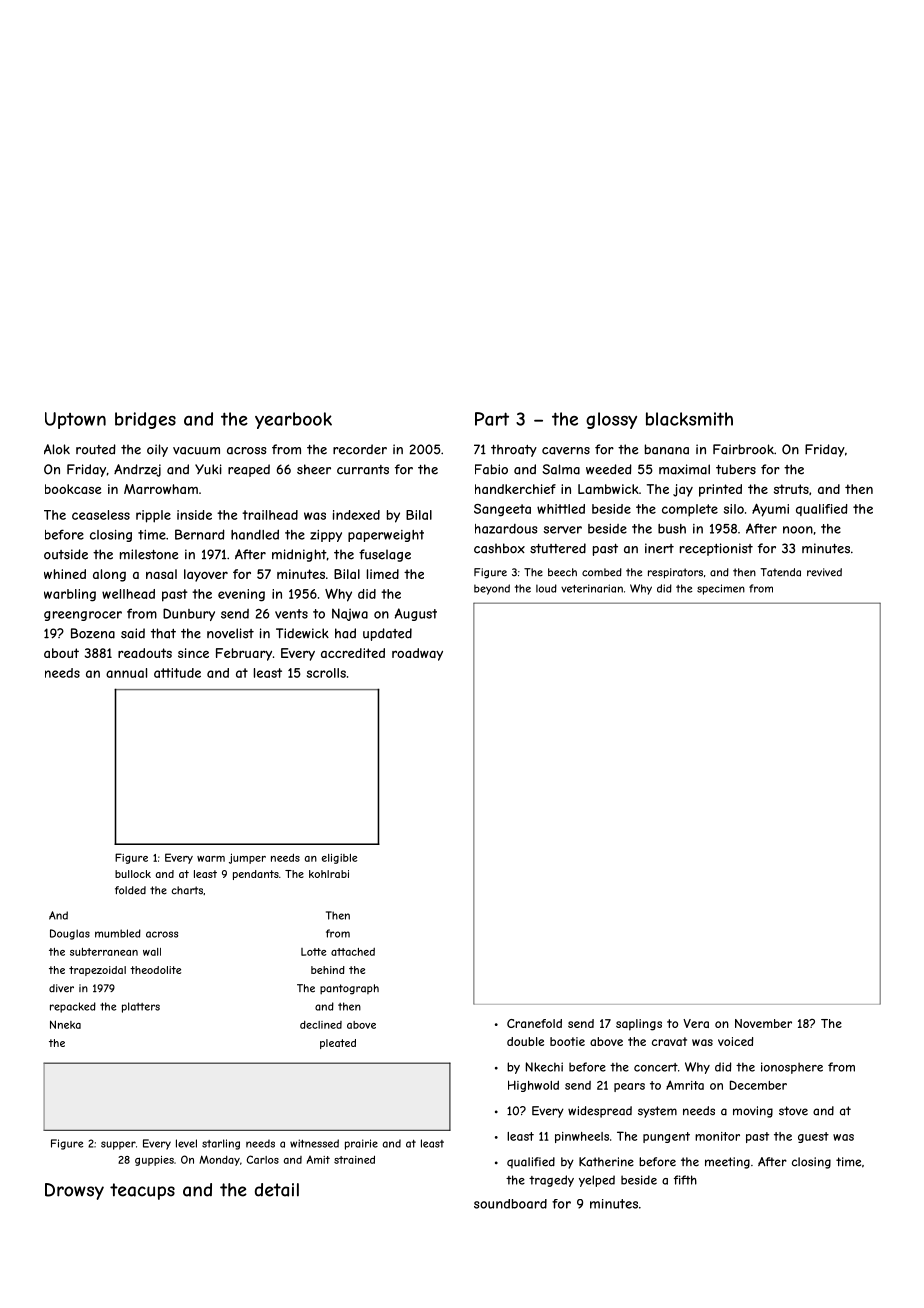 The width and height of the screenshot is (924, 1308). What do you see at coordinates (689, 419) in the screenshot?
I see `blacksmith` at bounding box center [689, 419].
